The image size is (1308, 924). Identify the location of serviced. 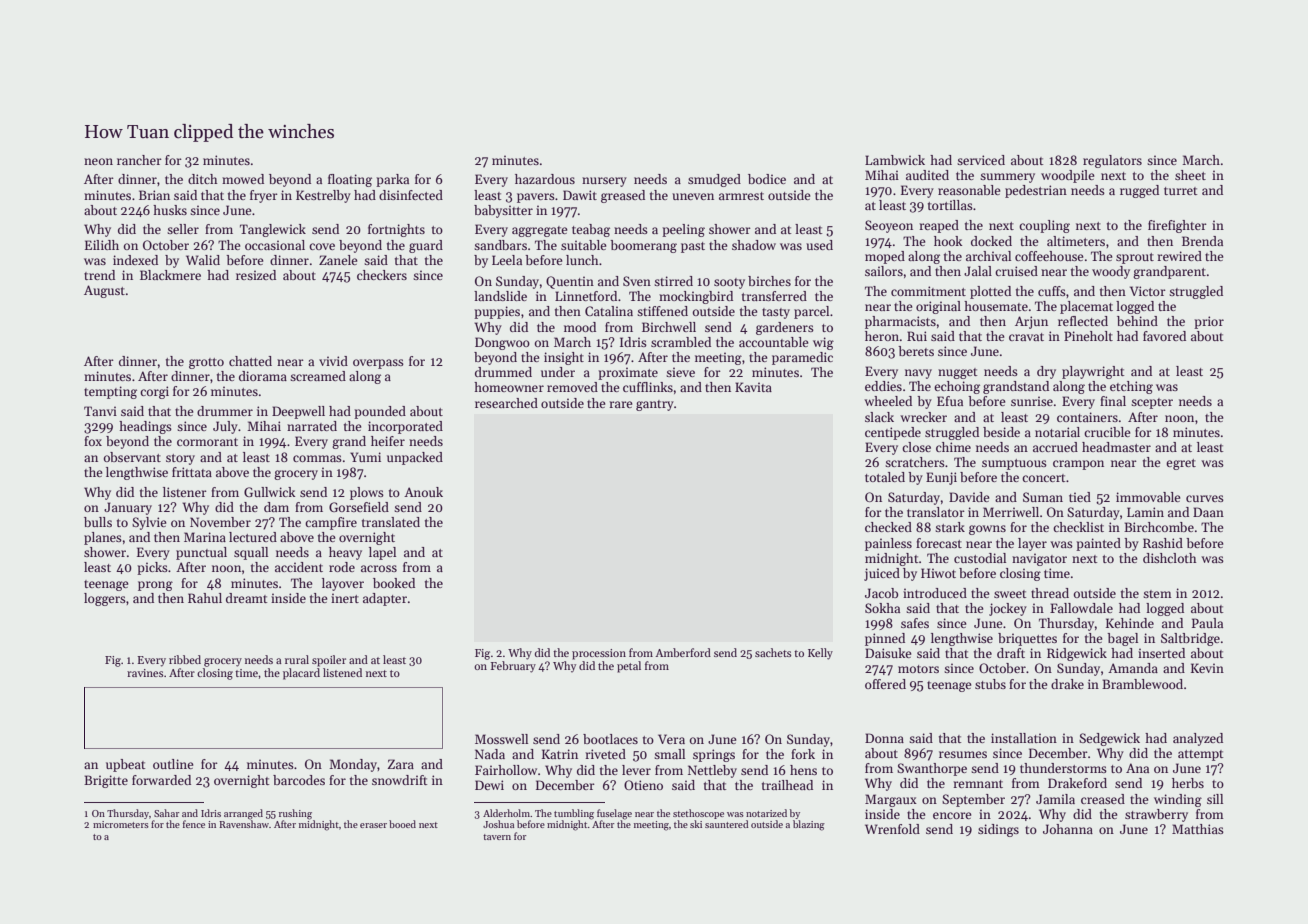
(981, 160).
